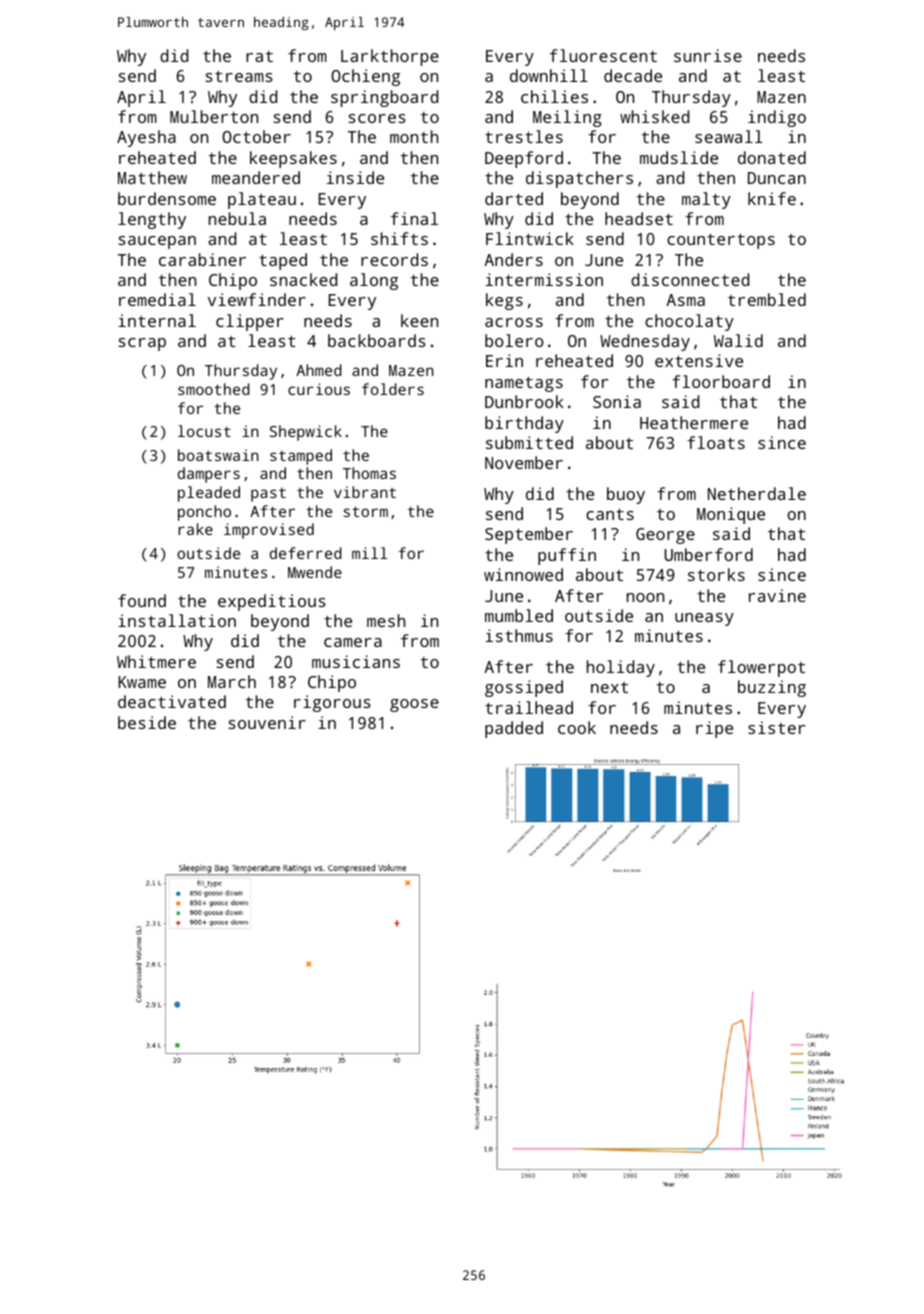  Describe the element at coordinates (603, 55) in the screenshot. I see `fluorescent` at that location.
